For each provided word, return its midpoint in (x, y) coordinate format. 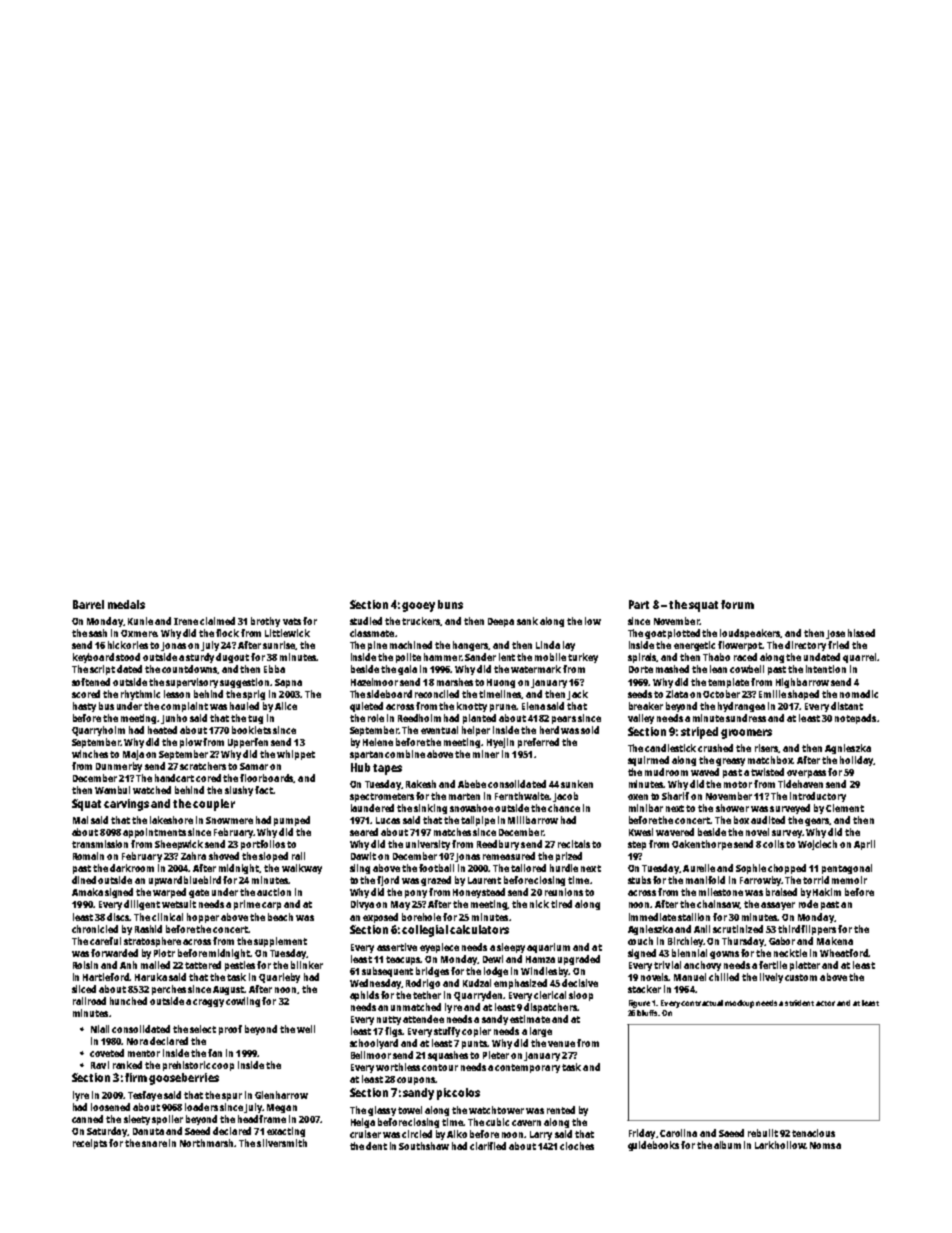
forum (737, 604)
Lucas (388, 820)
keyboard (93, 658)
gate (199, 893)
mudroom (666, 772)
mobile (550, 657)
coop (223, 1067)
